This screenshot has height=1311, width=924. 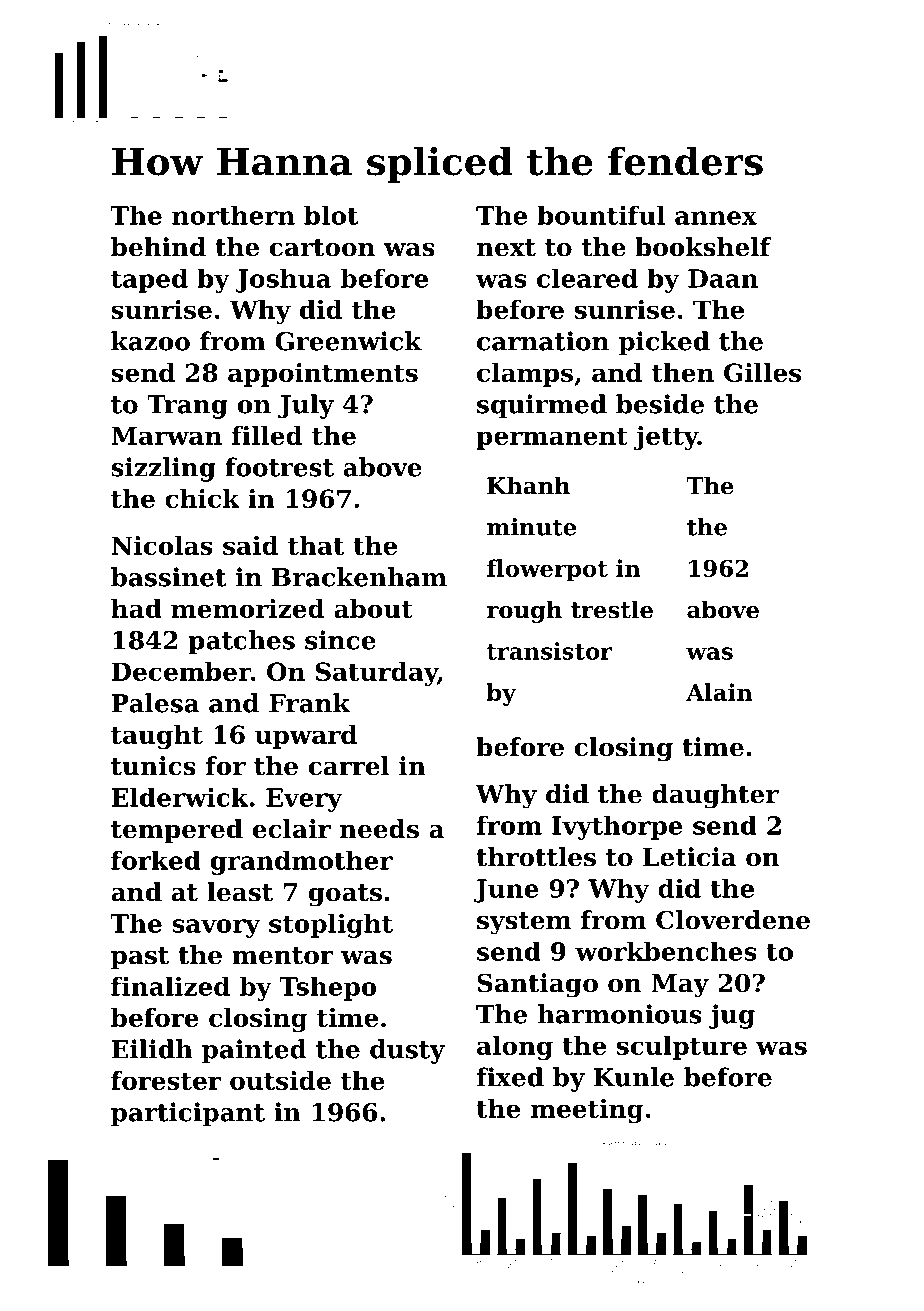 What do you see at coordinates (510, 1077) in the screenshot?
I see `fixed` at bounding box center [510, 1077].
